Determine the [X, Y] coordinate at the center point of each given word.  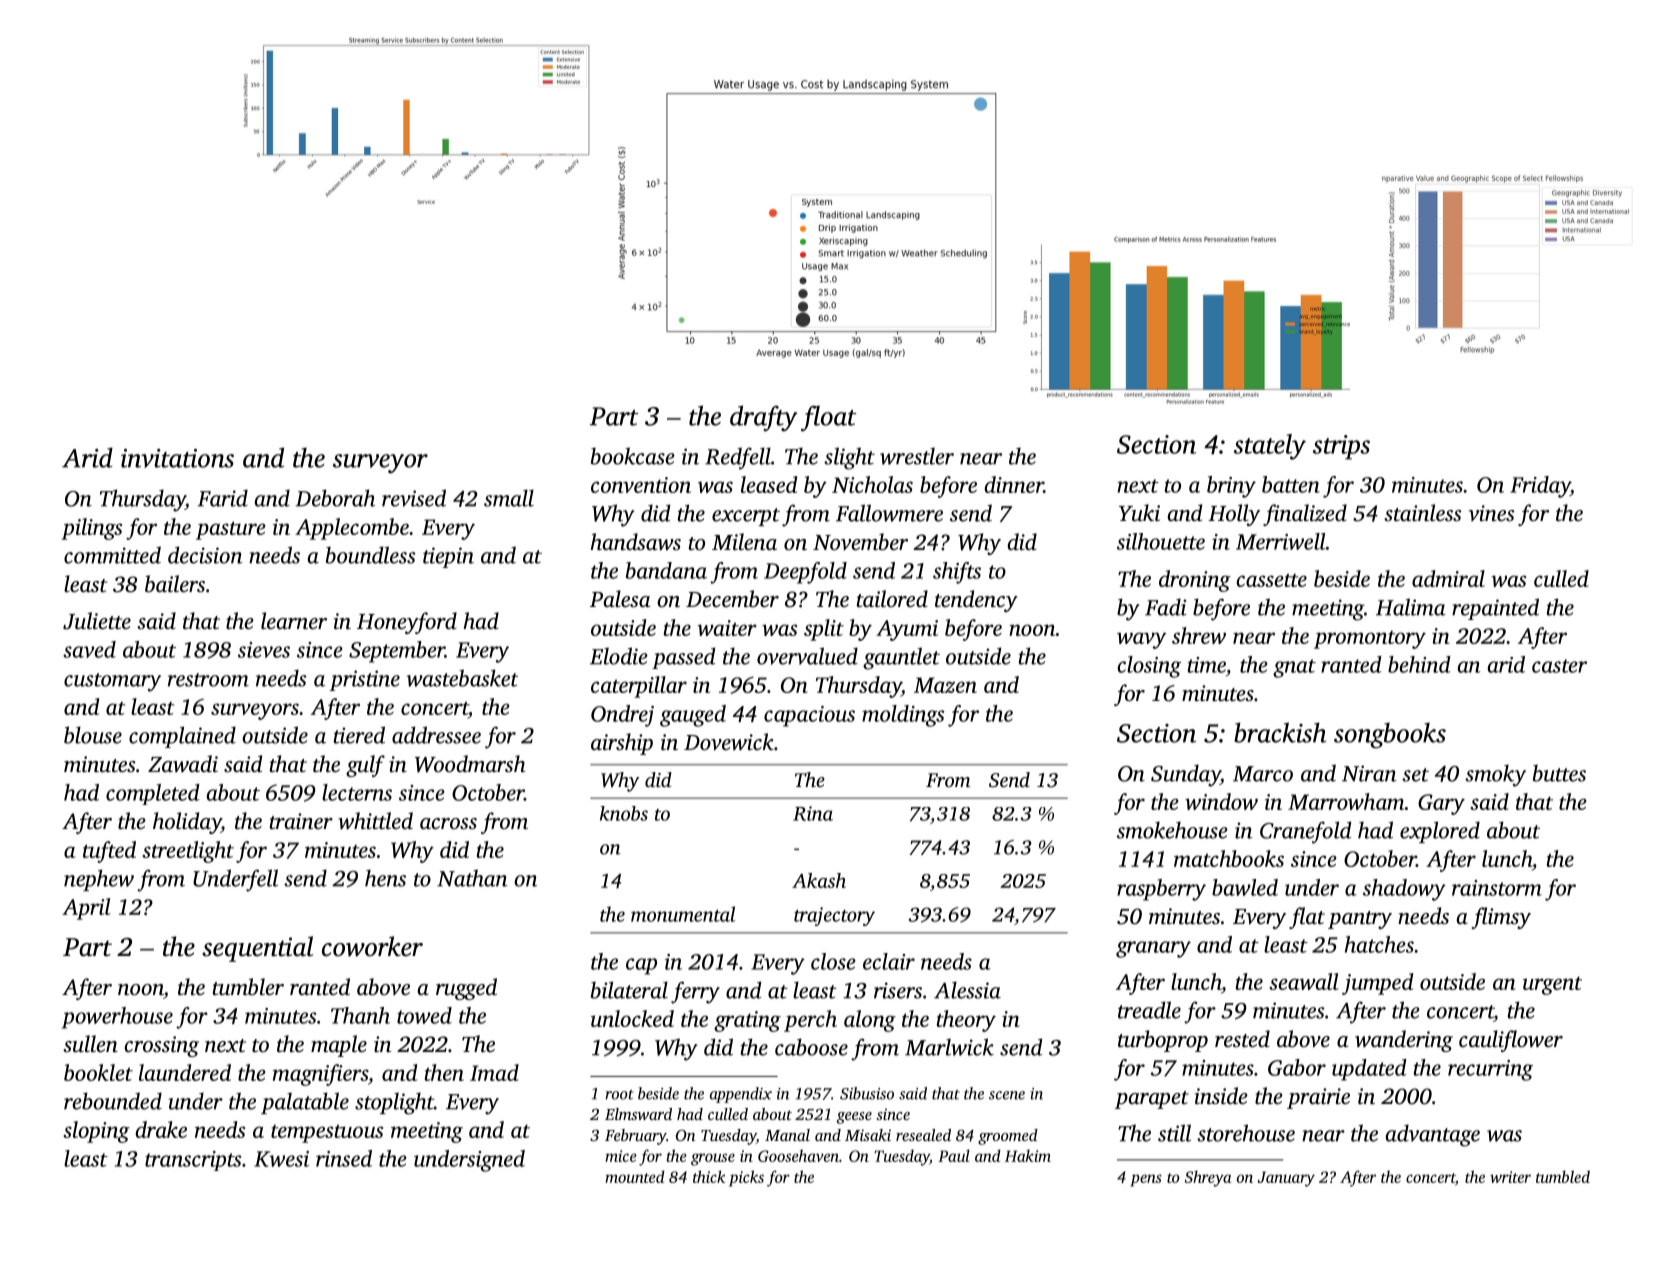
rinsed [344, 1158]
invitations [177, 458]
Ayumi [907, 630]
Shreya [1208, 1178]
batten [1291, 484]
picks [746, 1178]
